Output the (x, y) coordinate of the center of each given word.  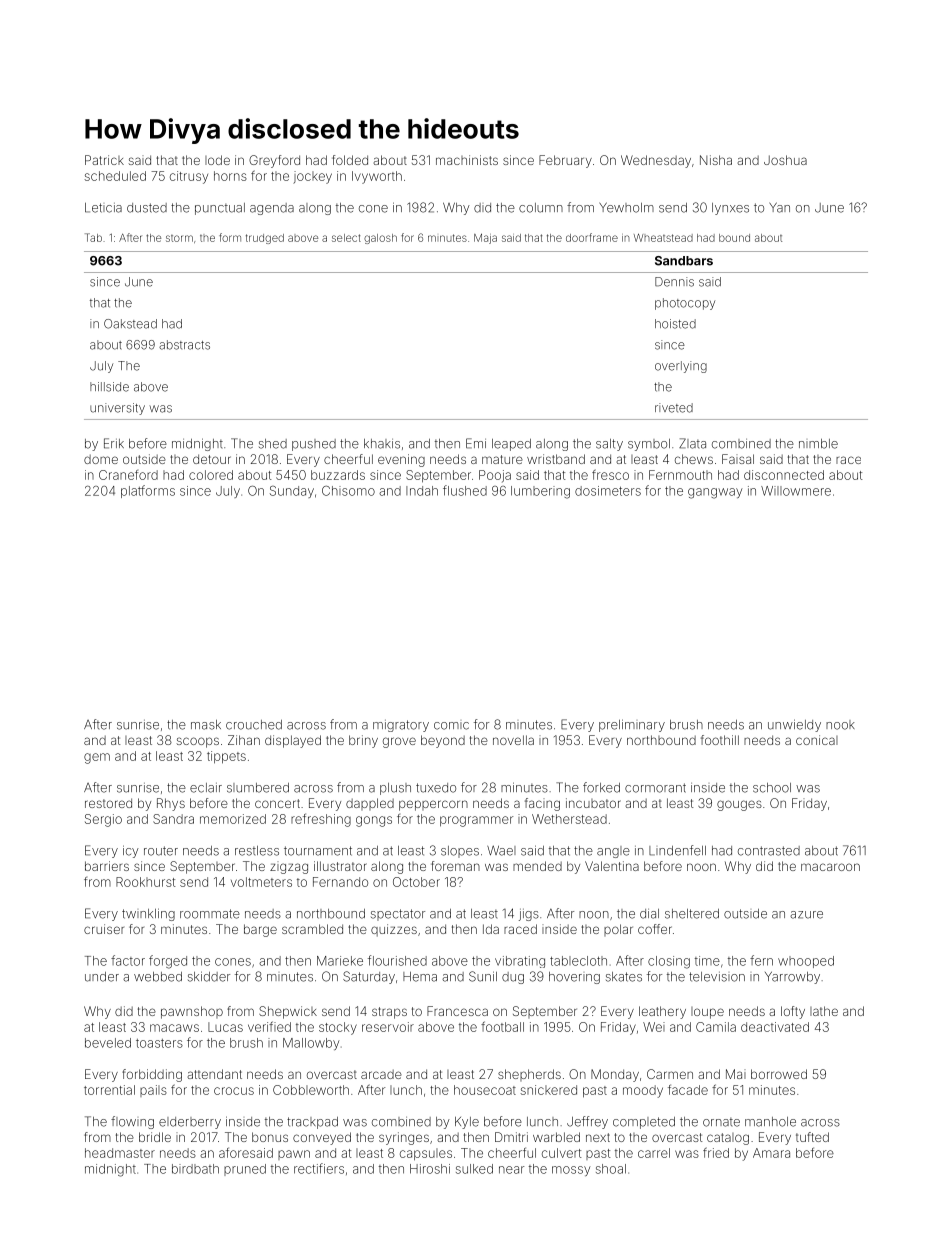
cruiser (104, 929)
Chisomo (348, 491)
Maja (485, 239)
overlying (681, 367)
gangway (715, 493)
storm (179, 238)
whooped (806, 962)
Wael (501, 850)
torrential (109, 1090)
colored (211, 475)
